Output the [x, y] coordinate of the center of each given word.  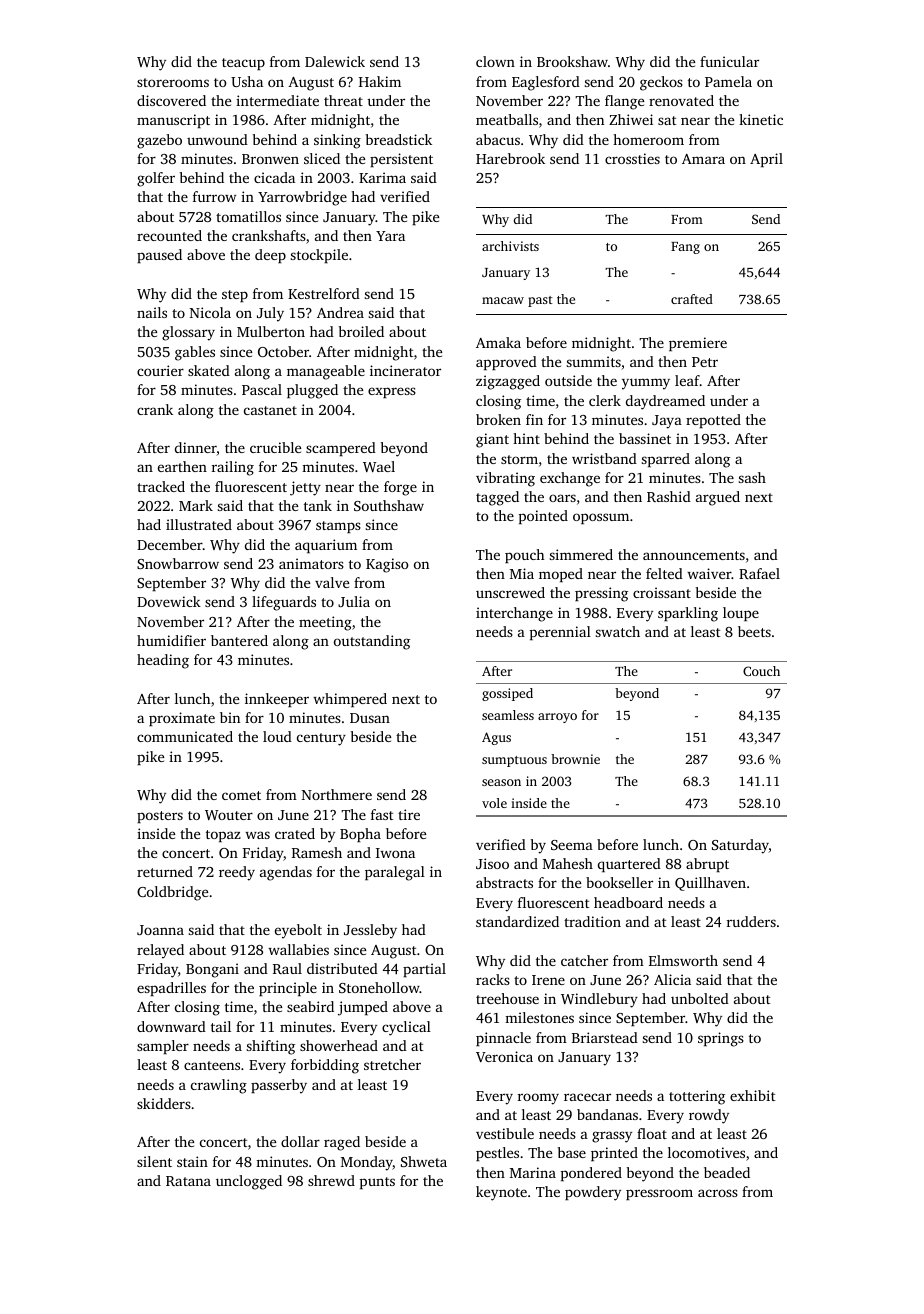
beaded [727, 1172]
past [540, 301]
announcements [694, 555]
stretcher [392, 1064]
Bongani [212, 970]
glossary [188, 333]
